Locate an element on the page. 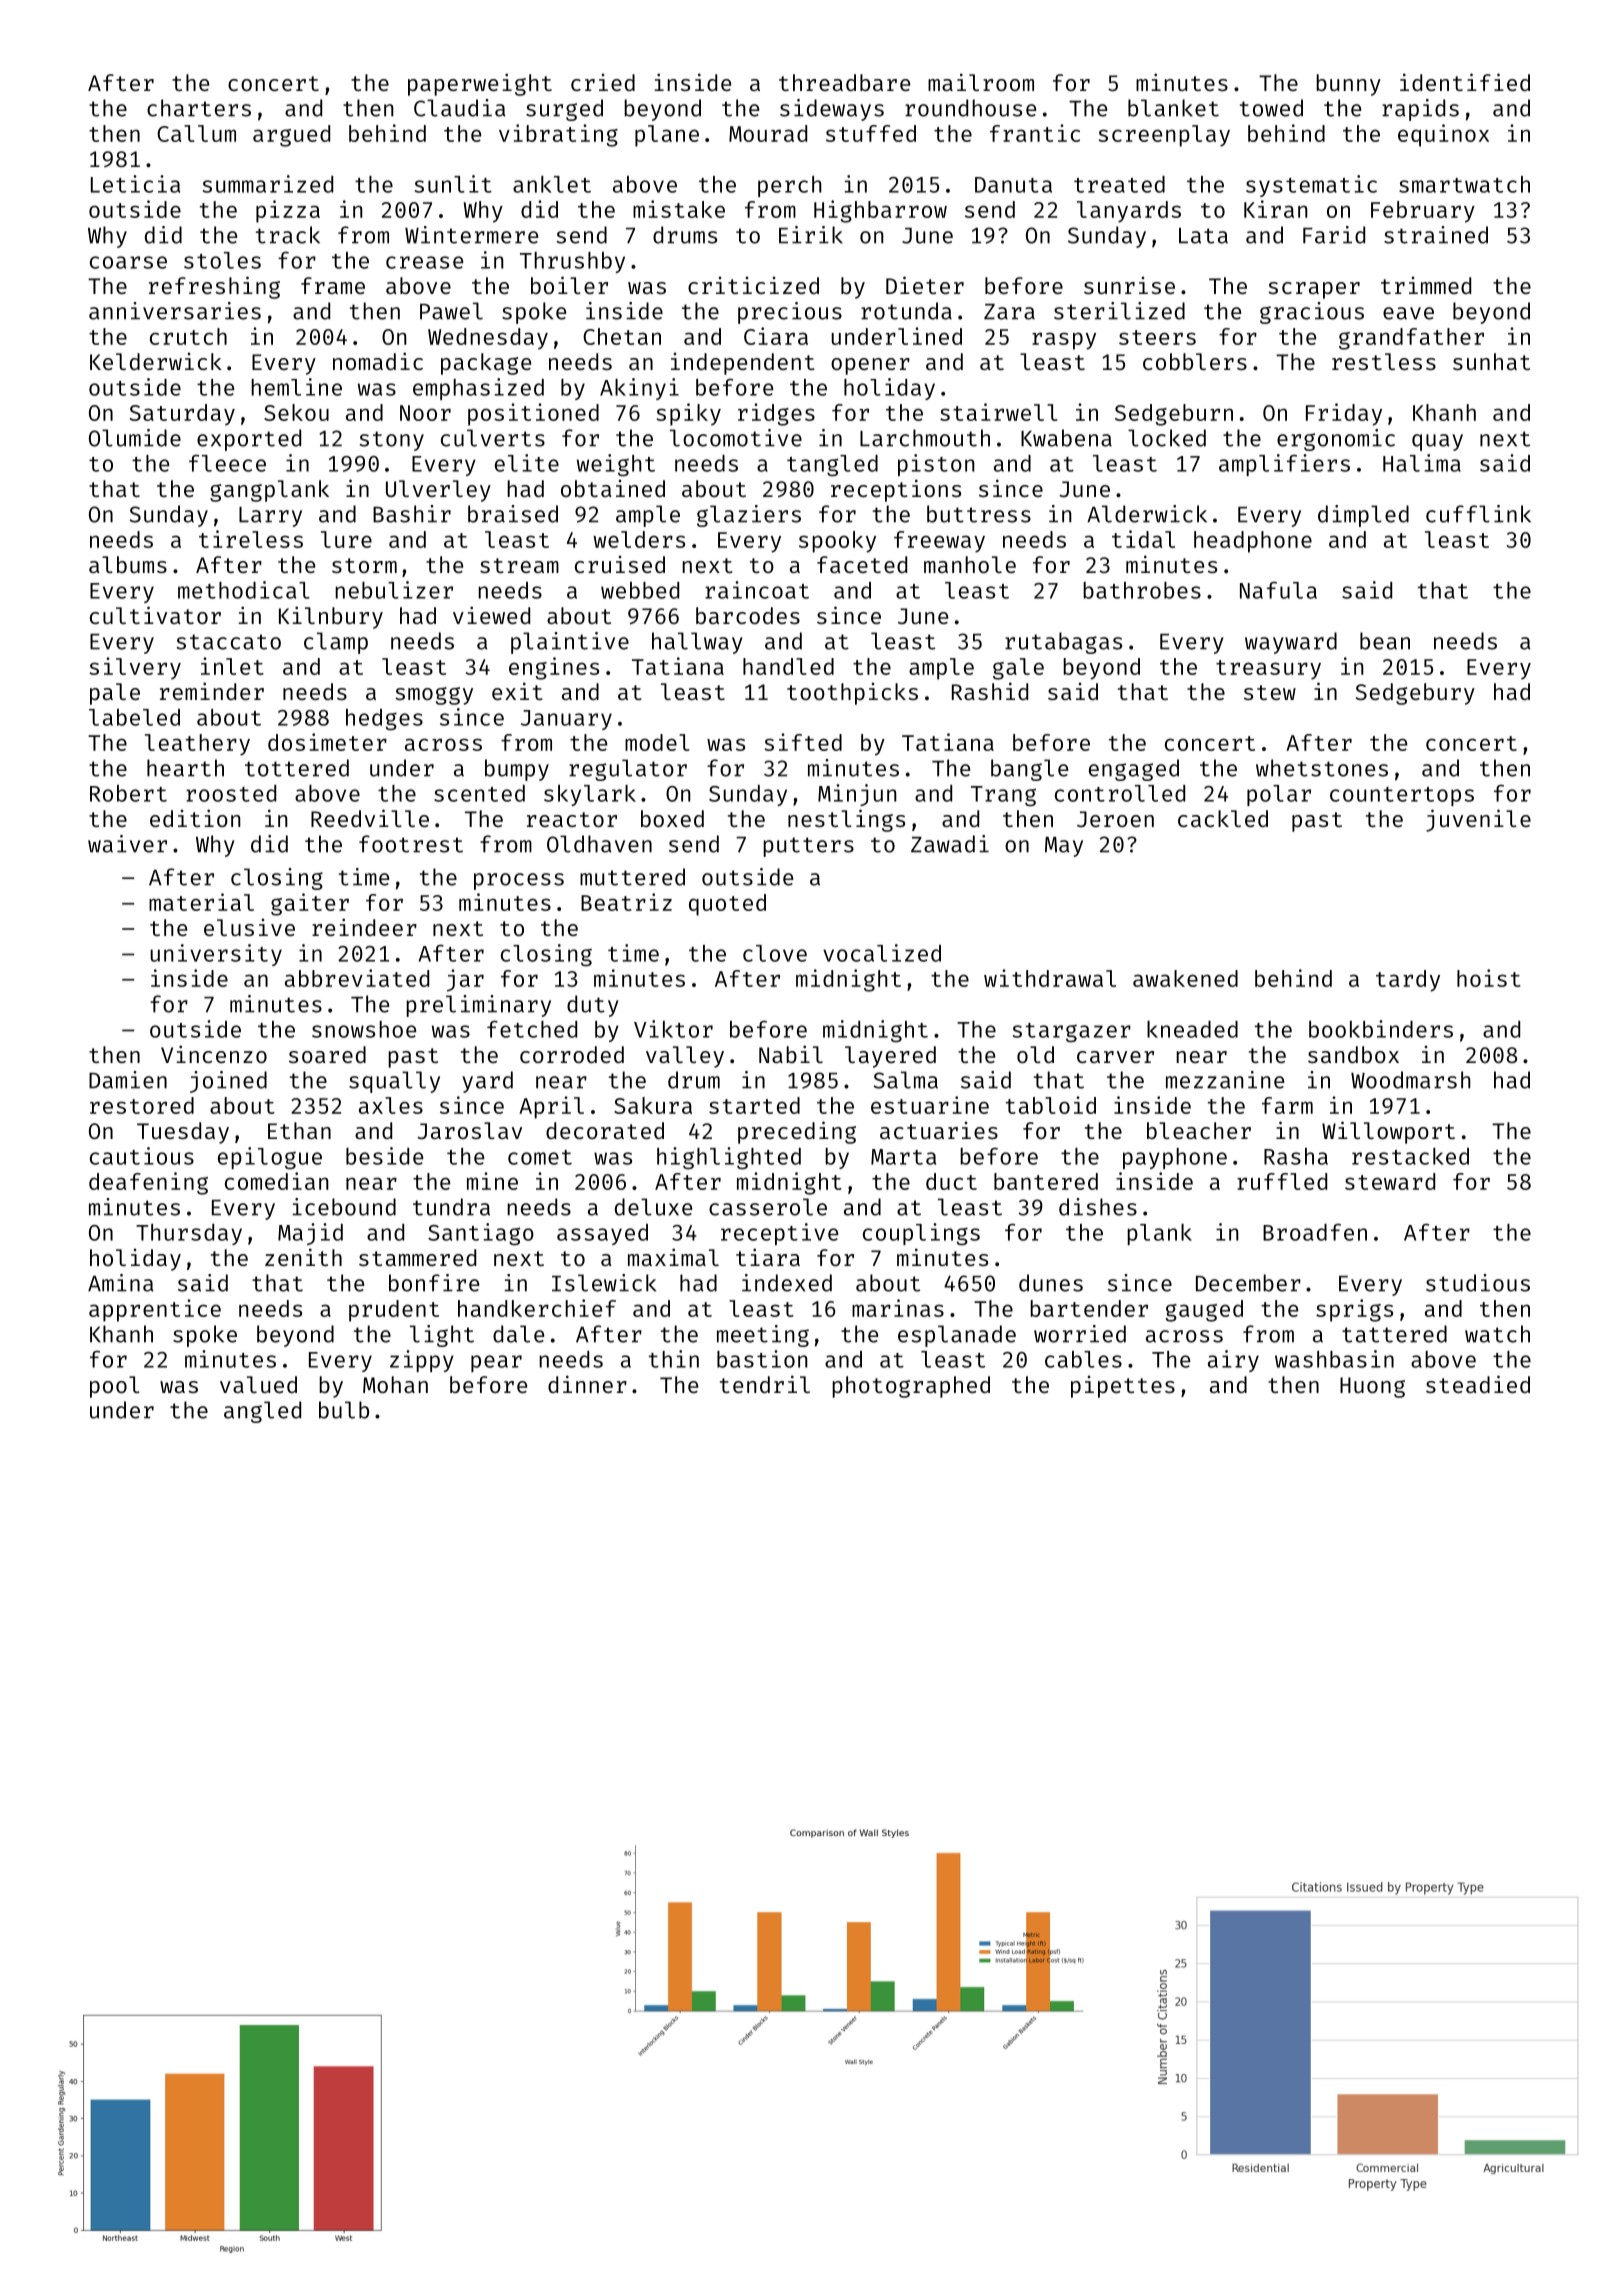 The width and height of the document is (1620, 2292). threadbare is located at coordinates (844, 82).
